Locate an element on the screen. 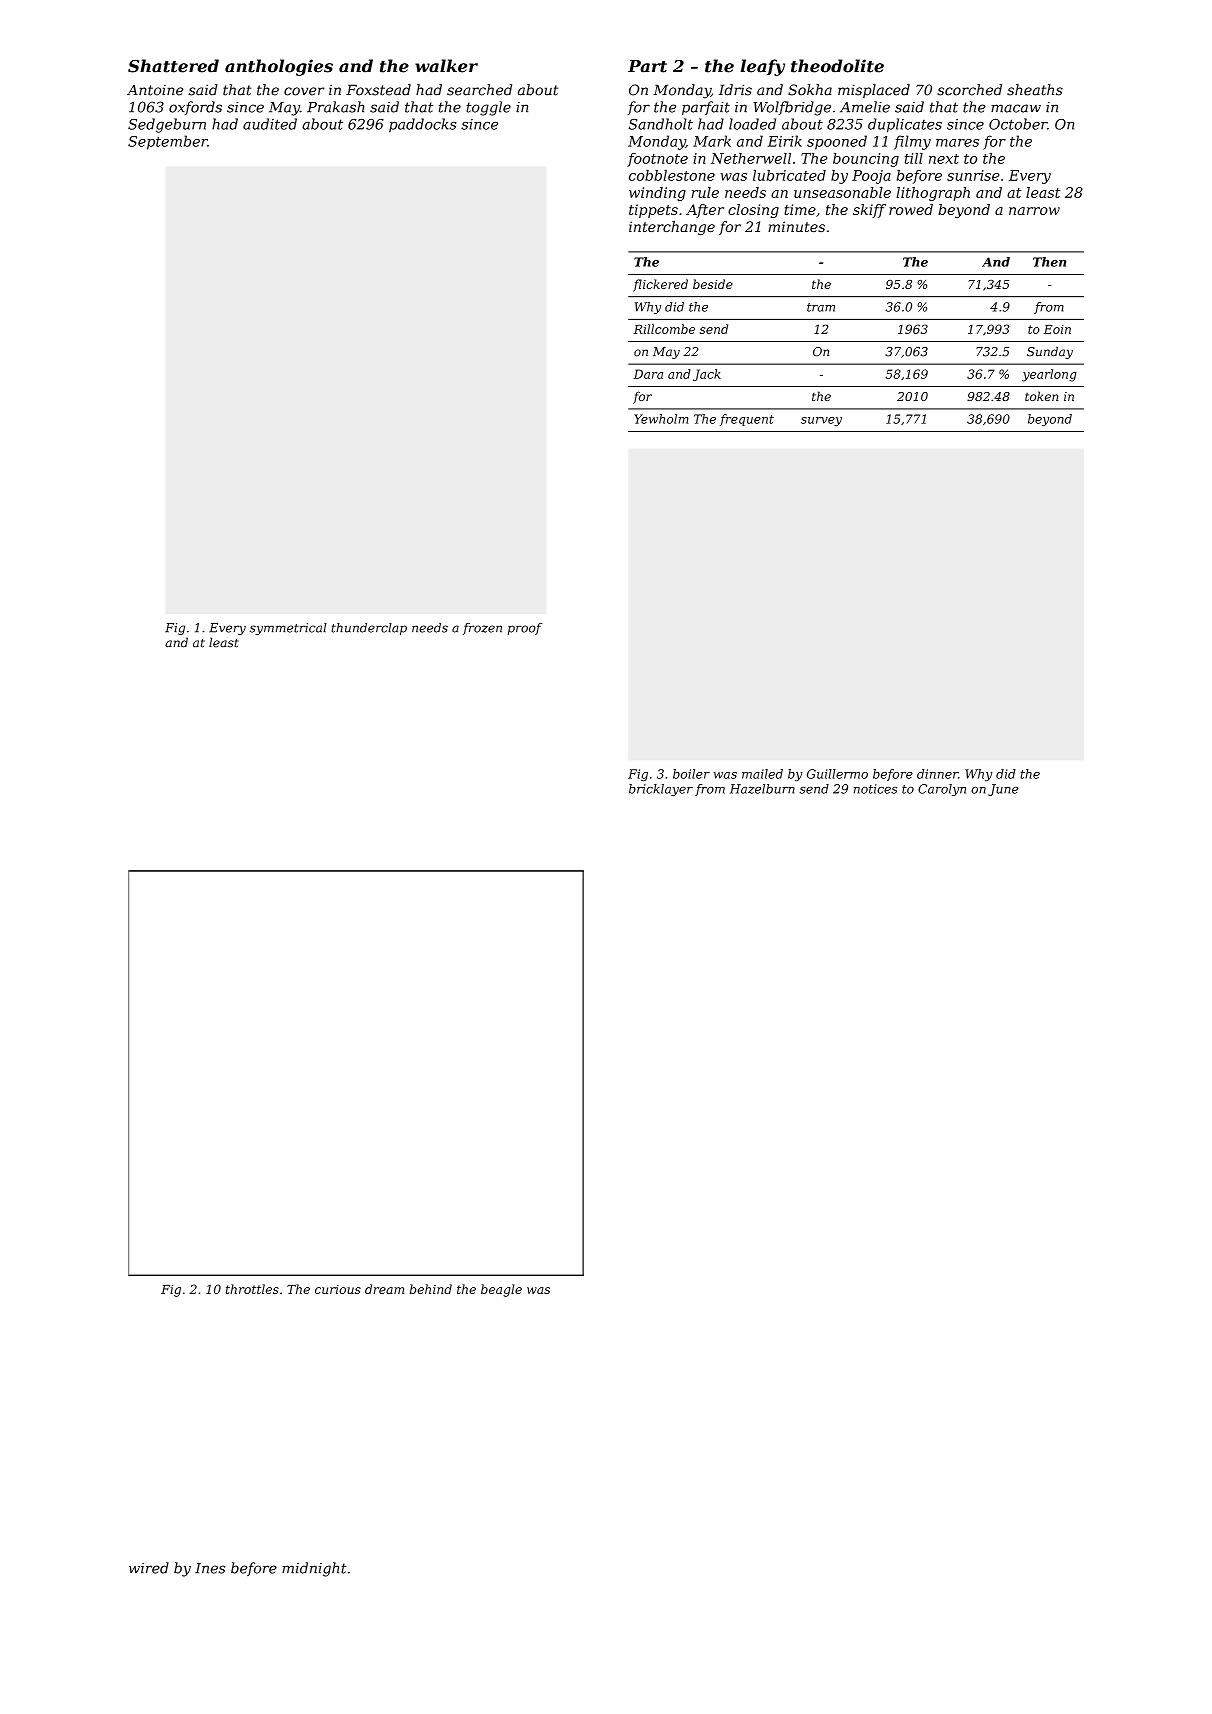 The image size is (1212, 1714). beagle is located at coordinates (501, 1290).
